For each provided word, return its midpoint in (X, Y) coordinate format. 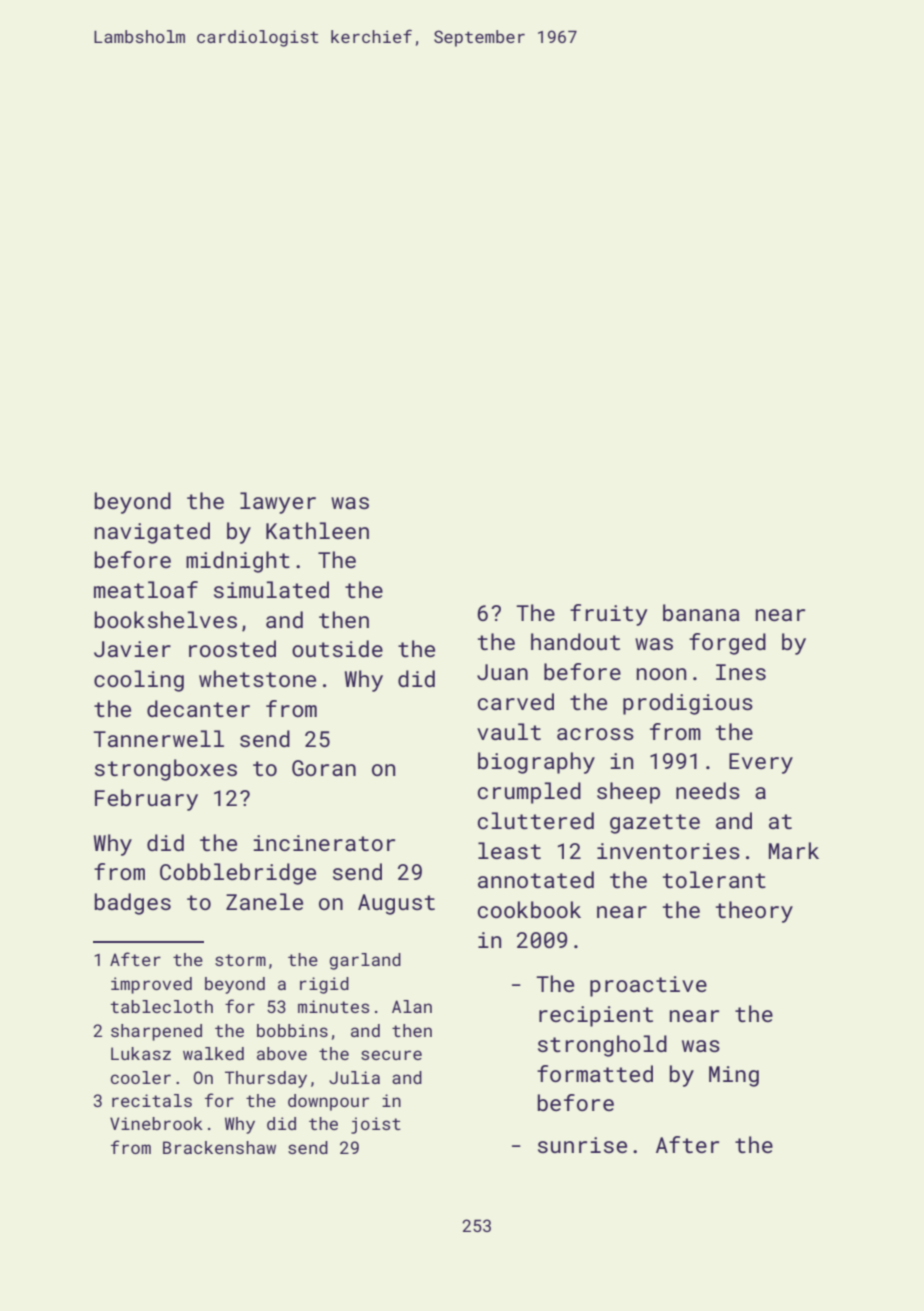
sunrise (582, 1145)
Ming (734, 1076)
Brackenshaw (219, 1147)
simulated (271, 589)
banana (701, 612)
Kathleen (317, 530)
